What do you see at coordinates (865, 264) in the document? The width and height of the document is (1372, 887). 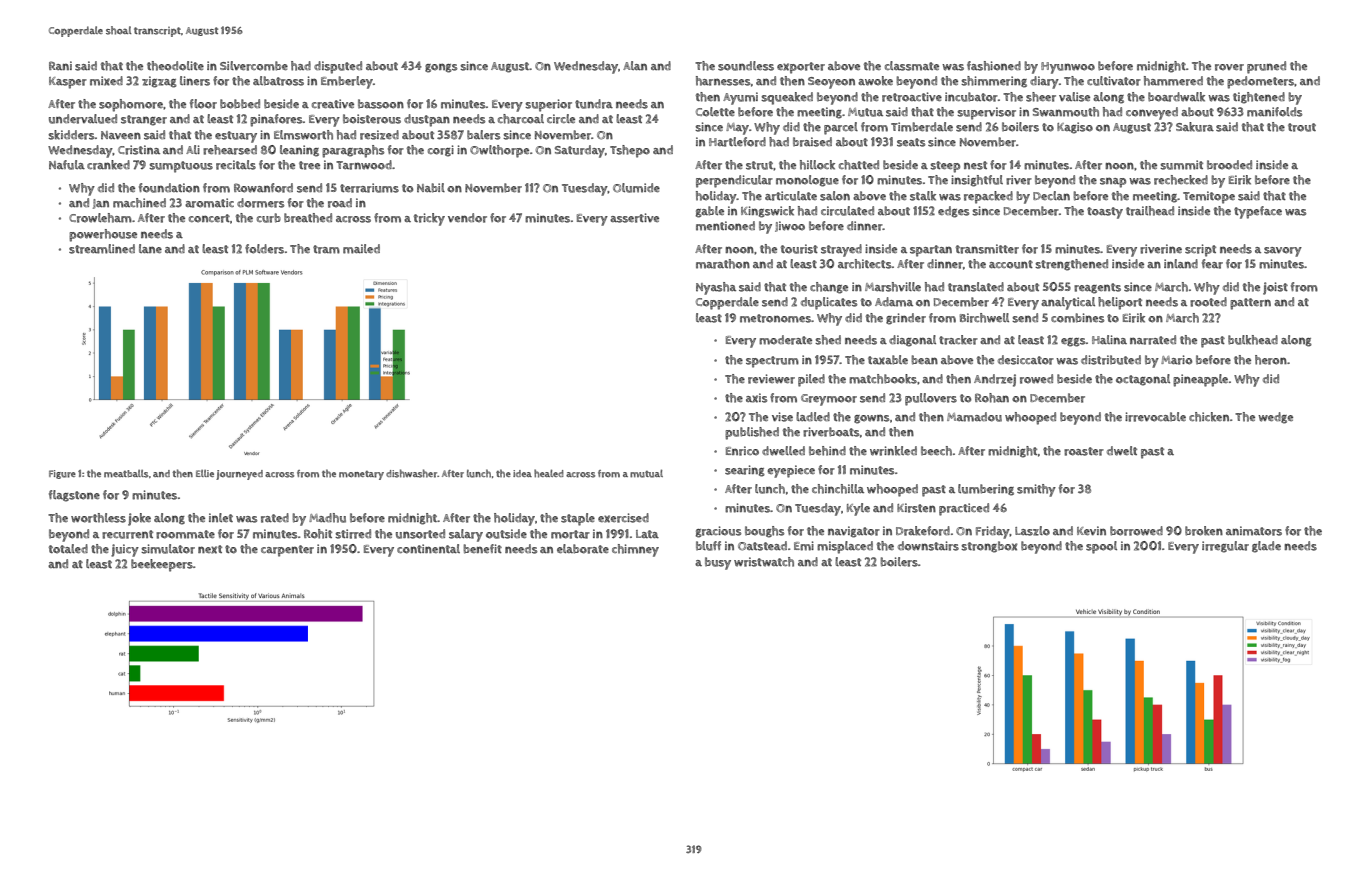 I see `architects` at bounding box center [865, 264].
